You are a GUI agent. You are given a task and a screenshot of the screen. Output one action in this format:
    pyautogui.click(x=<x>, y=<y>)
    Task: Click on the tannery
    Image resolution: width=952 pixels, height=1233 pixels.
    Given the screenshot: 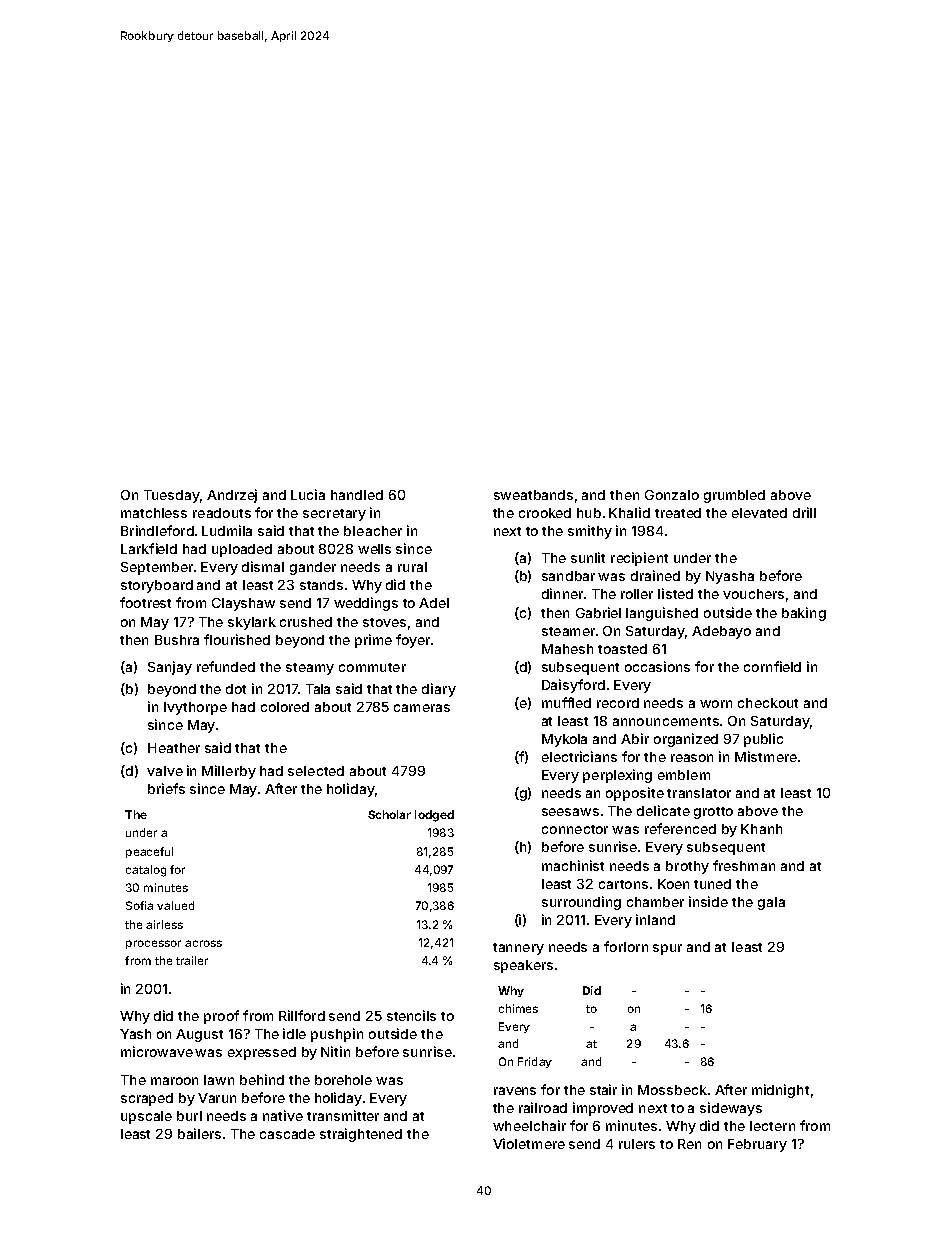 What is the action you would take?
    pyautogui.click(x=518, y=949)
